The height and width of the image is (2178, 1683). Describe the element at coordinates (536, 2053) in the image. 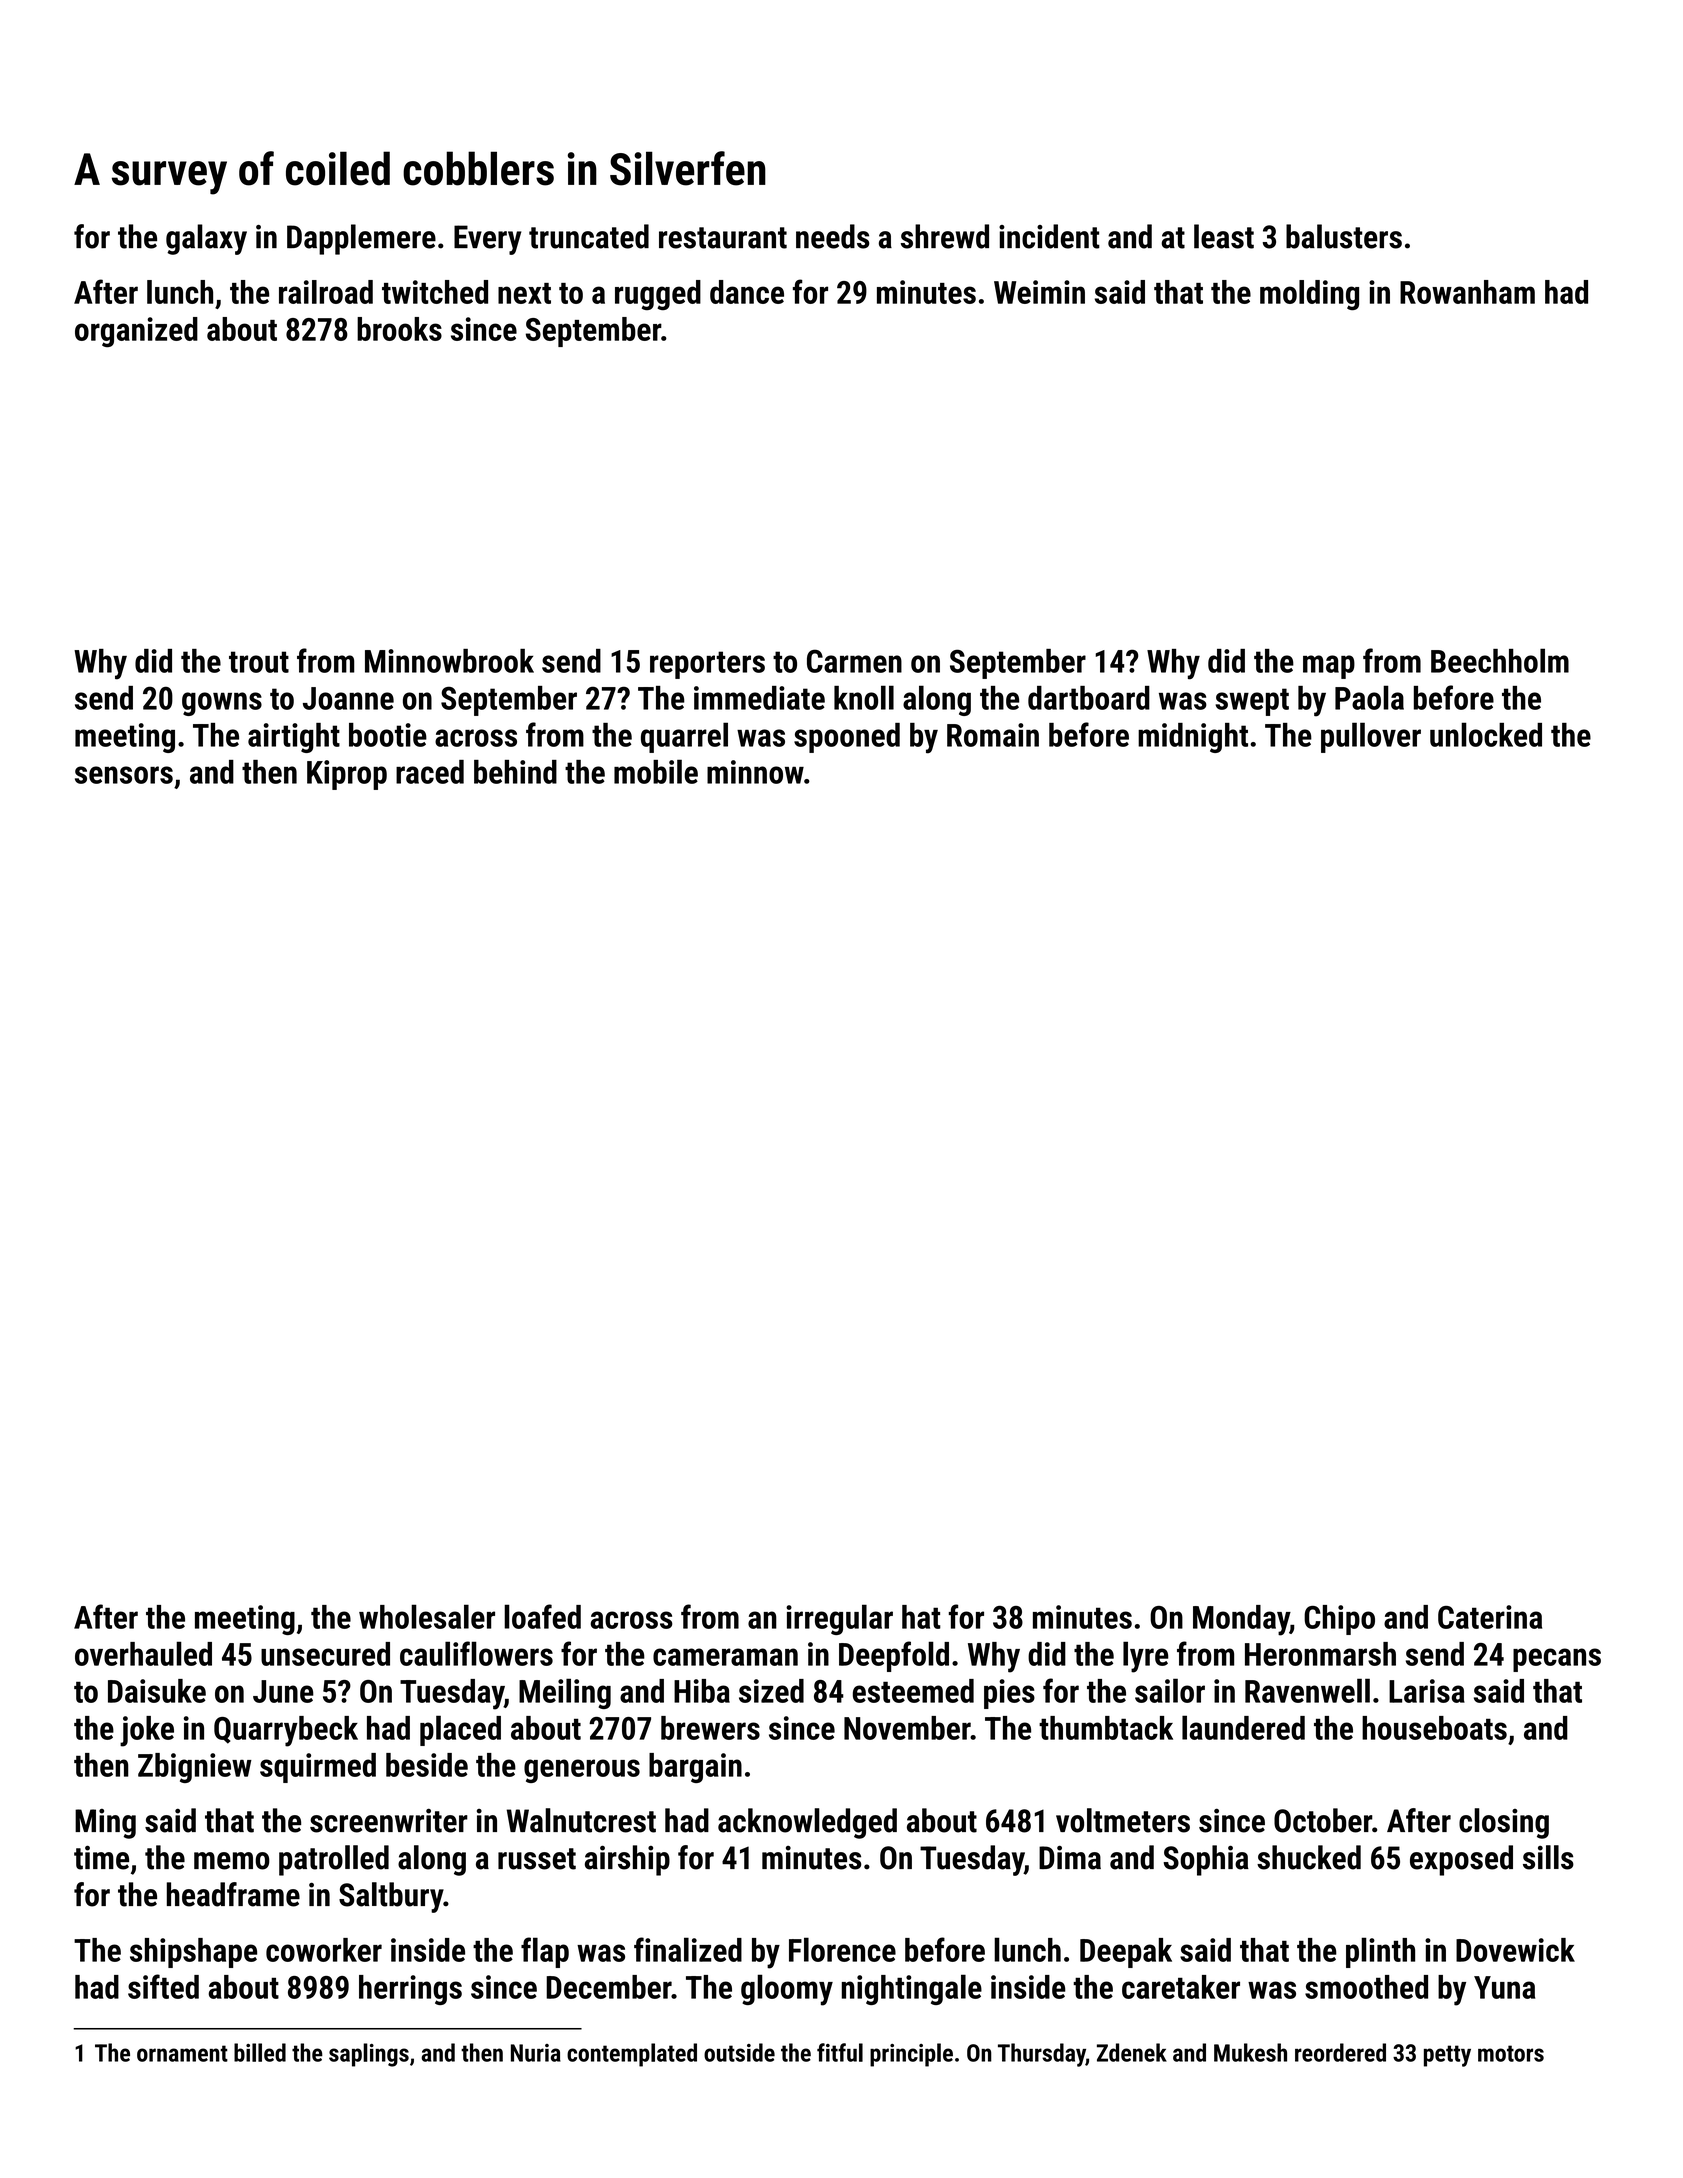

I see `Nuria` at that location.
